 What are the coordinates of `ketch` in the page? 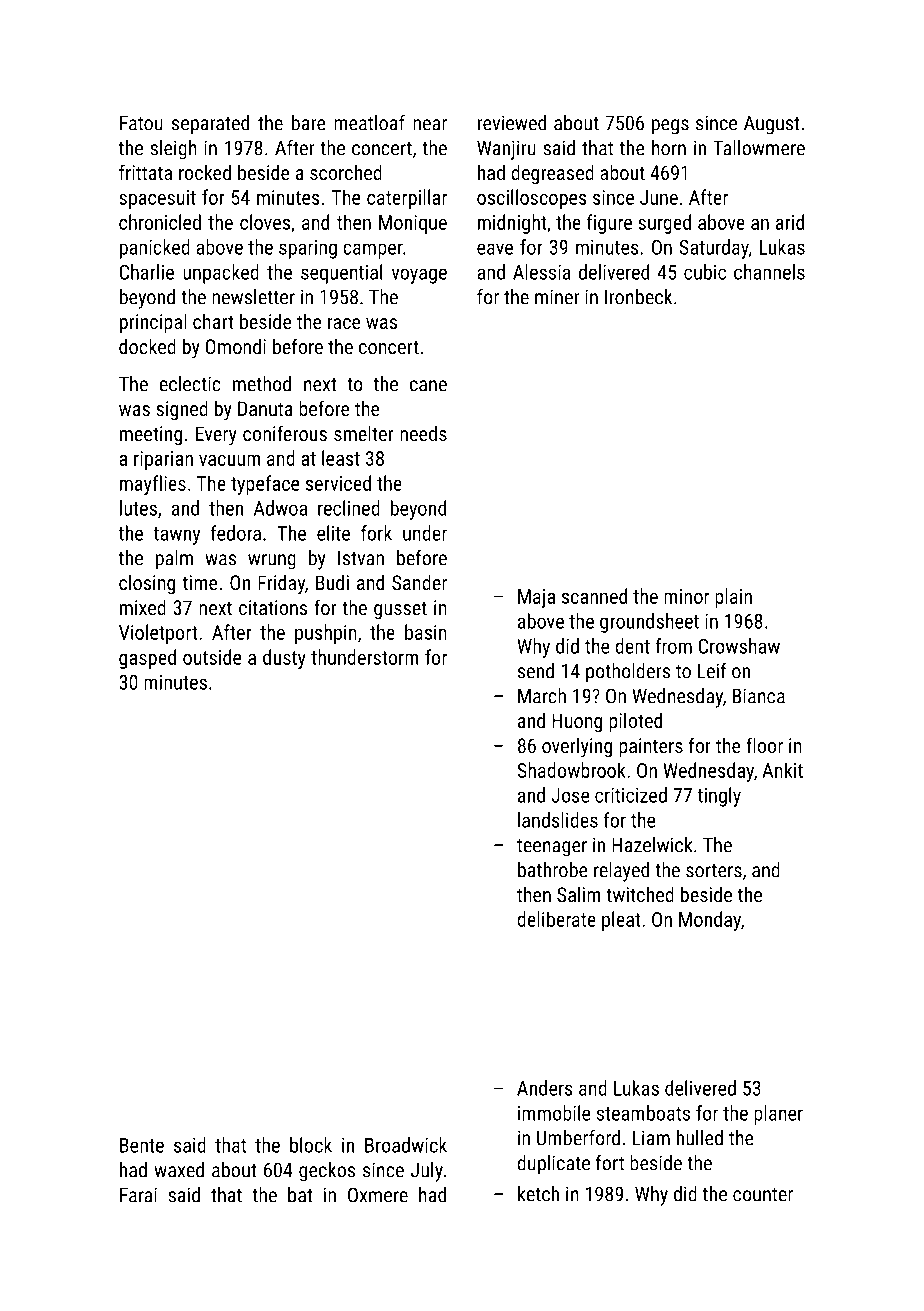 It's located at (538, 1194).
